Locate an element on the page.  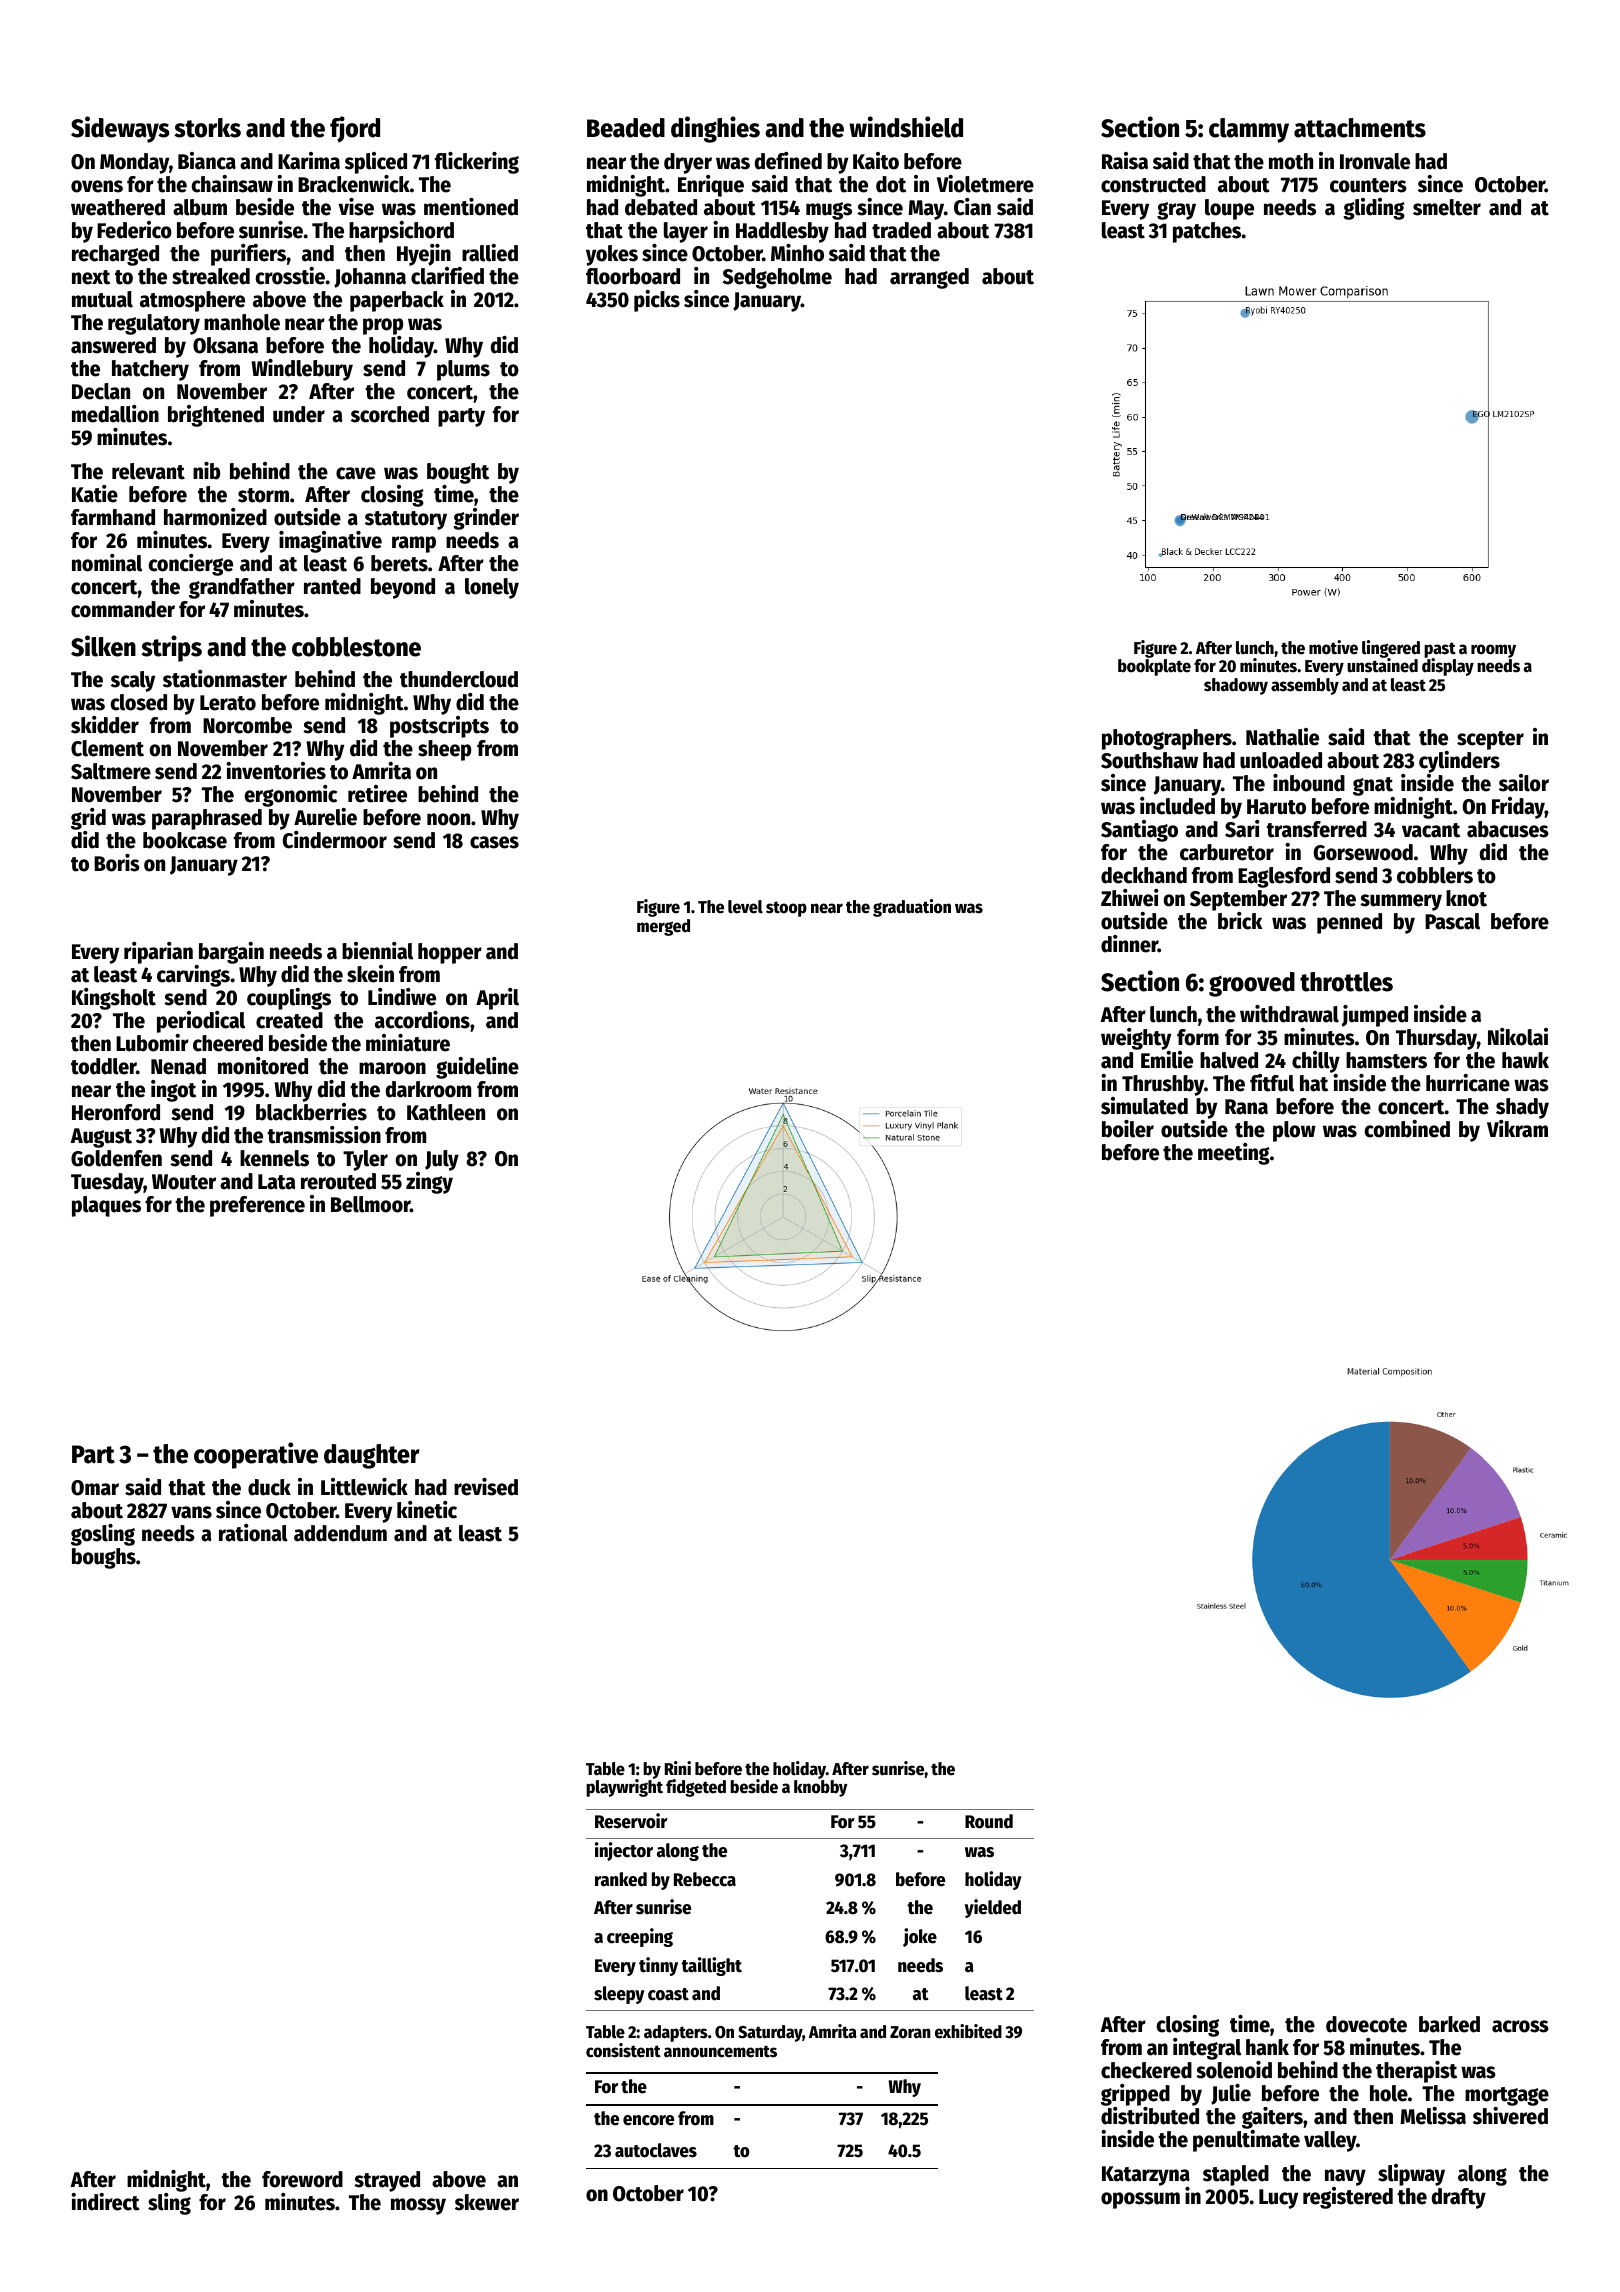
autoclaves is located at coordinates (656, 2150).
